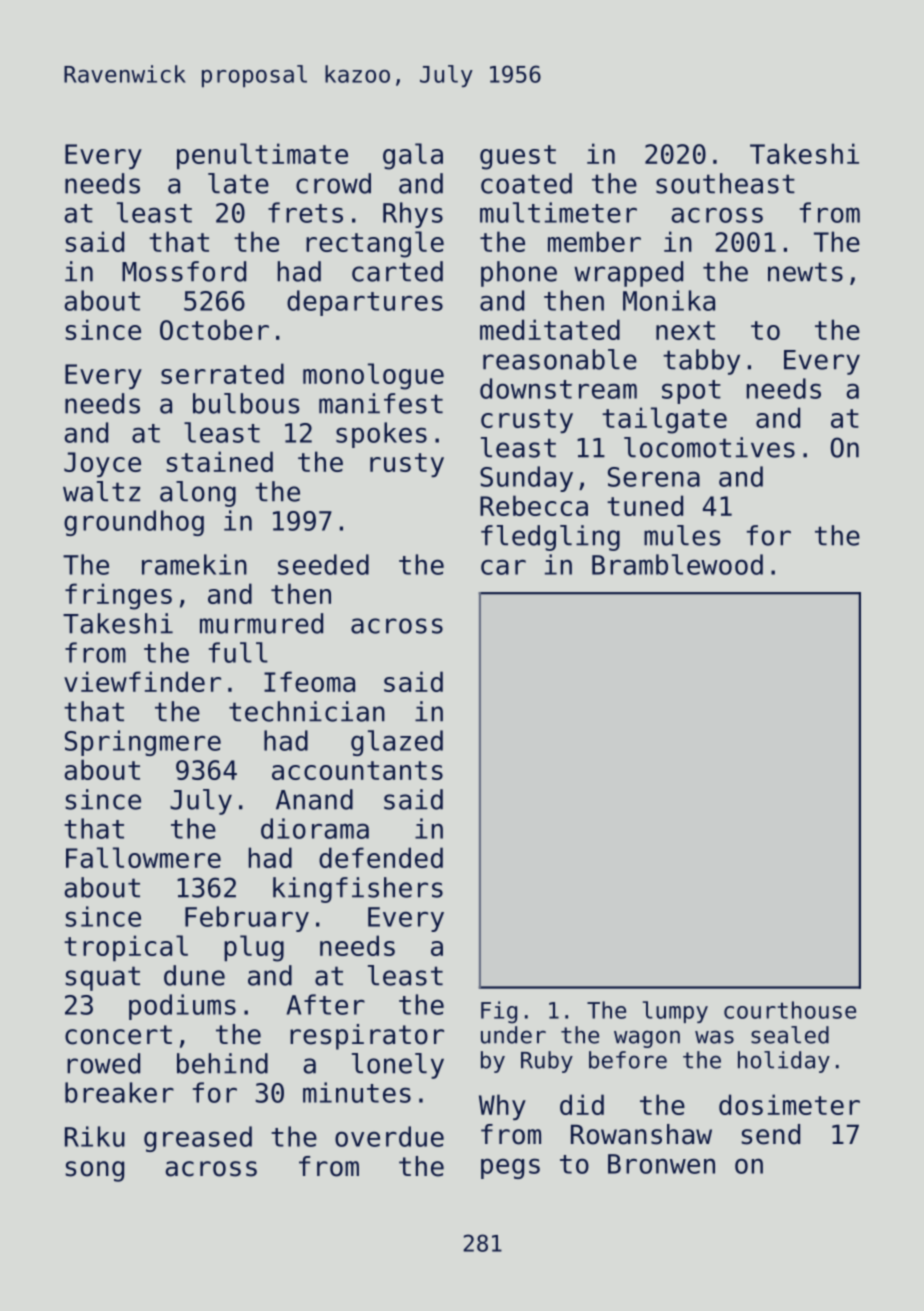  I want to click on kingfishers, so click(358, 890).
